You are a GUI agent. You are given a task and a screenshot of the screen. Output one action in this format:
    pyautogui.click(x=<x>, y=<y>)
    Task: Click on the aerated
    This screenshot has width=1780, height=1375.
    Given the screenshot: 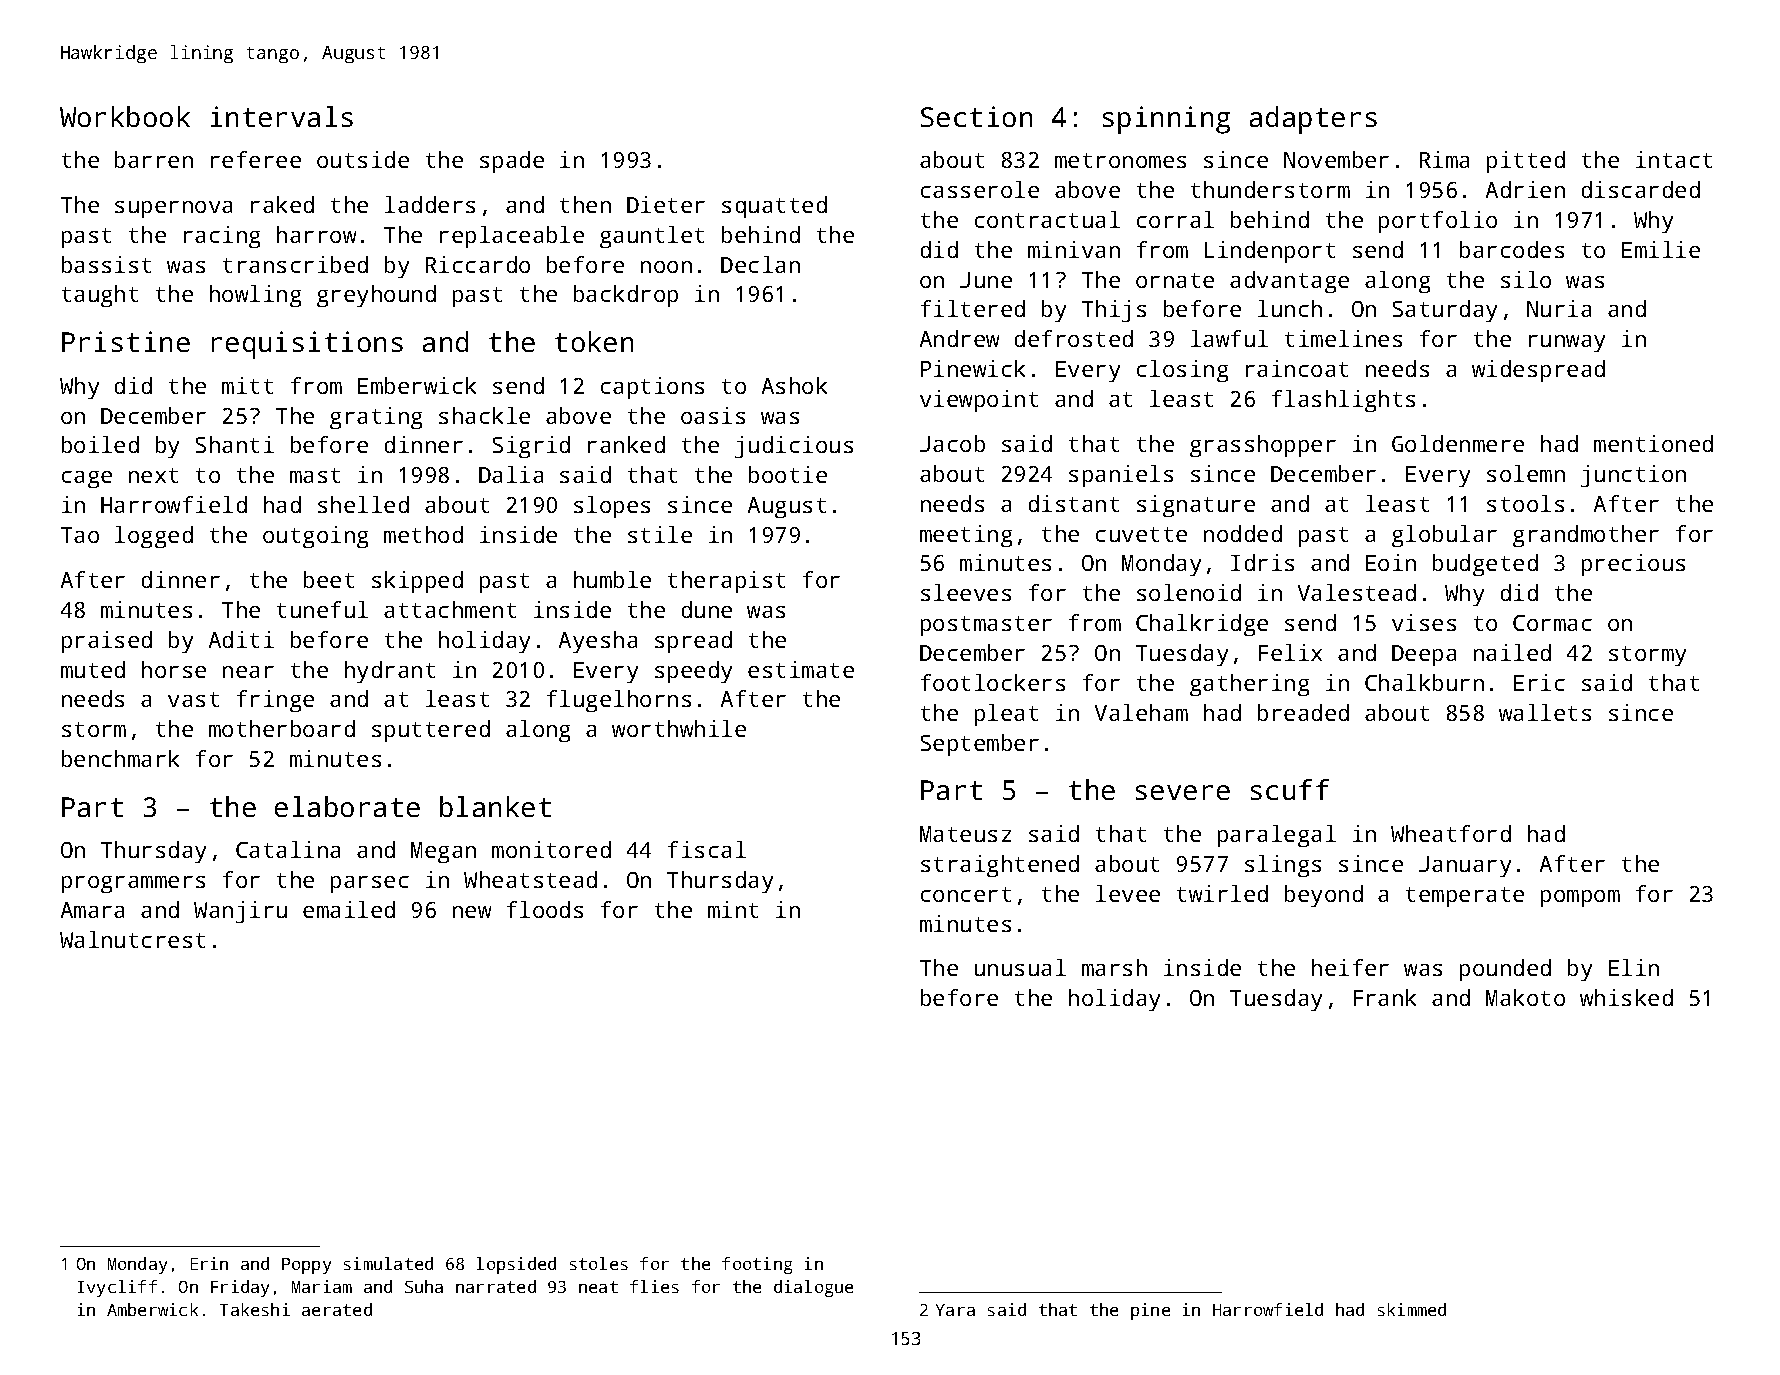 What is the action you would take?
    pyautogui.click(x=337, y=1309)
